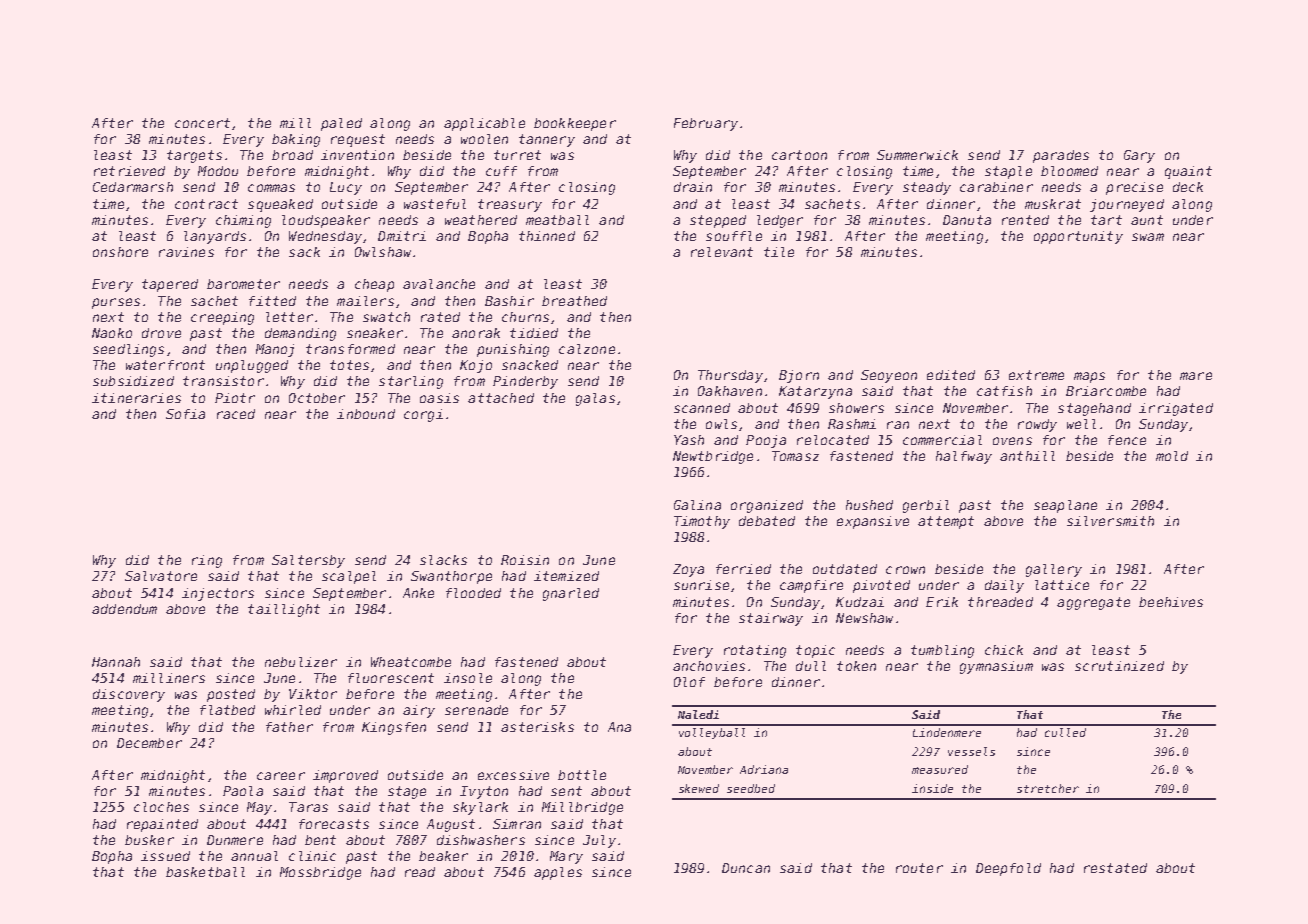 This screenshot has height=924, width=1308. What do you see at coordinates (129, 171) in the screenshot?
I see `retrieved` at bounding box center [129, 171].
